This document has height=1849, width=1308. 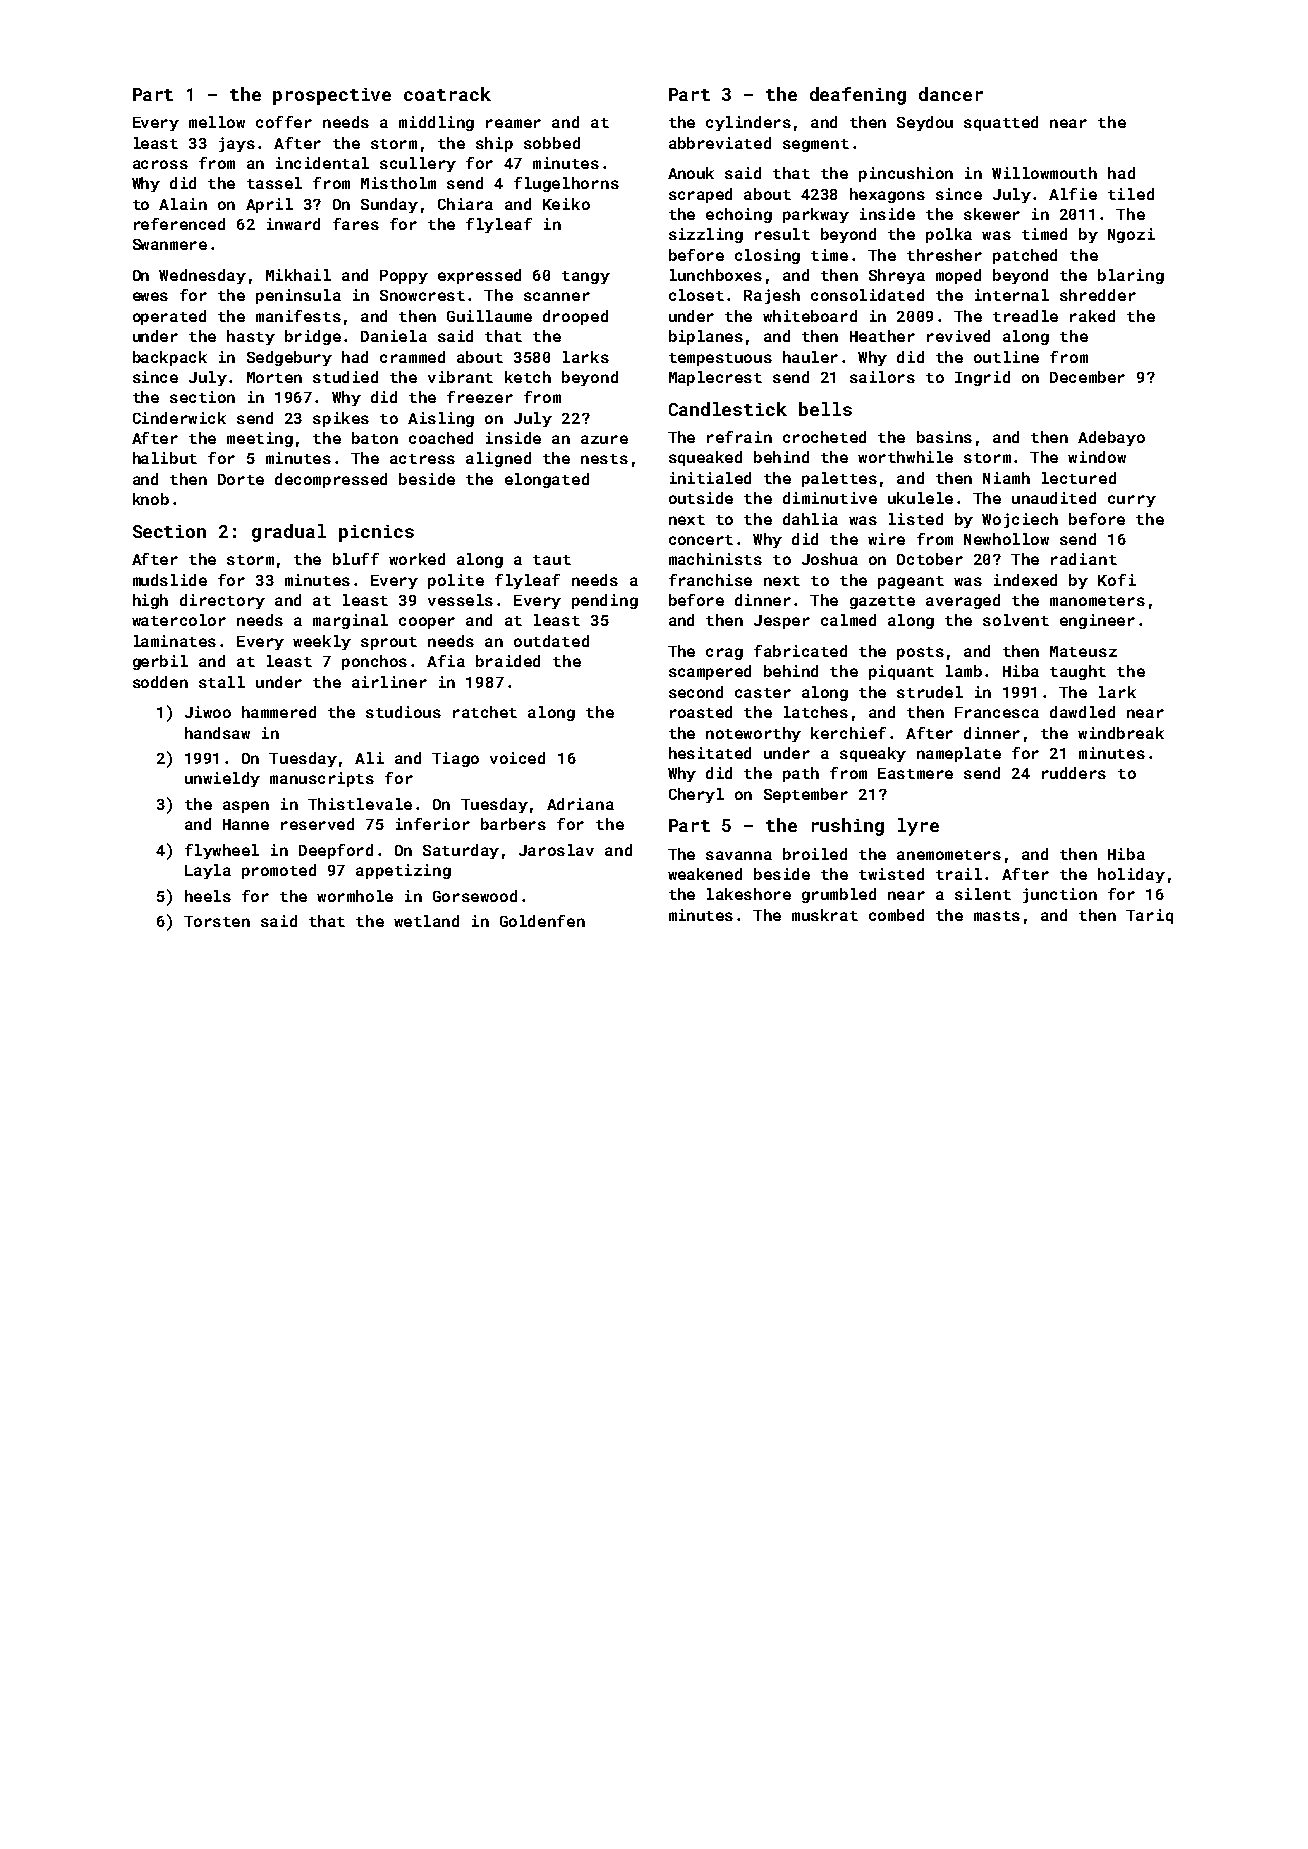 I want to click on voiced, so click(x=517, y=758).
